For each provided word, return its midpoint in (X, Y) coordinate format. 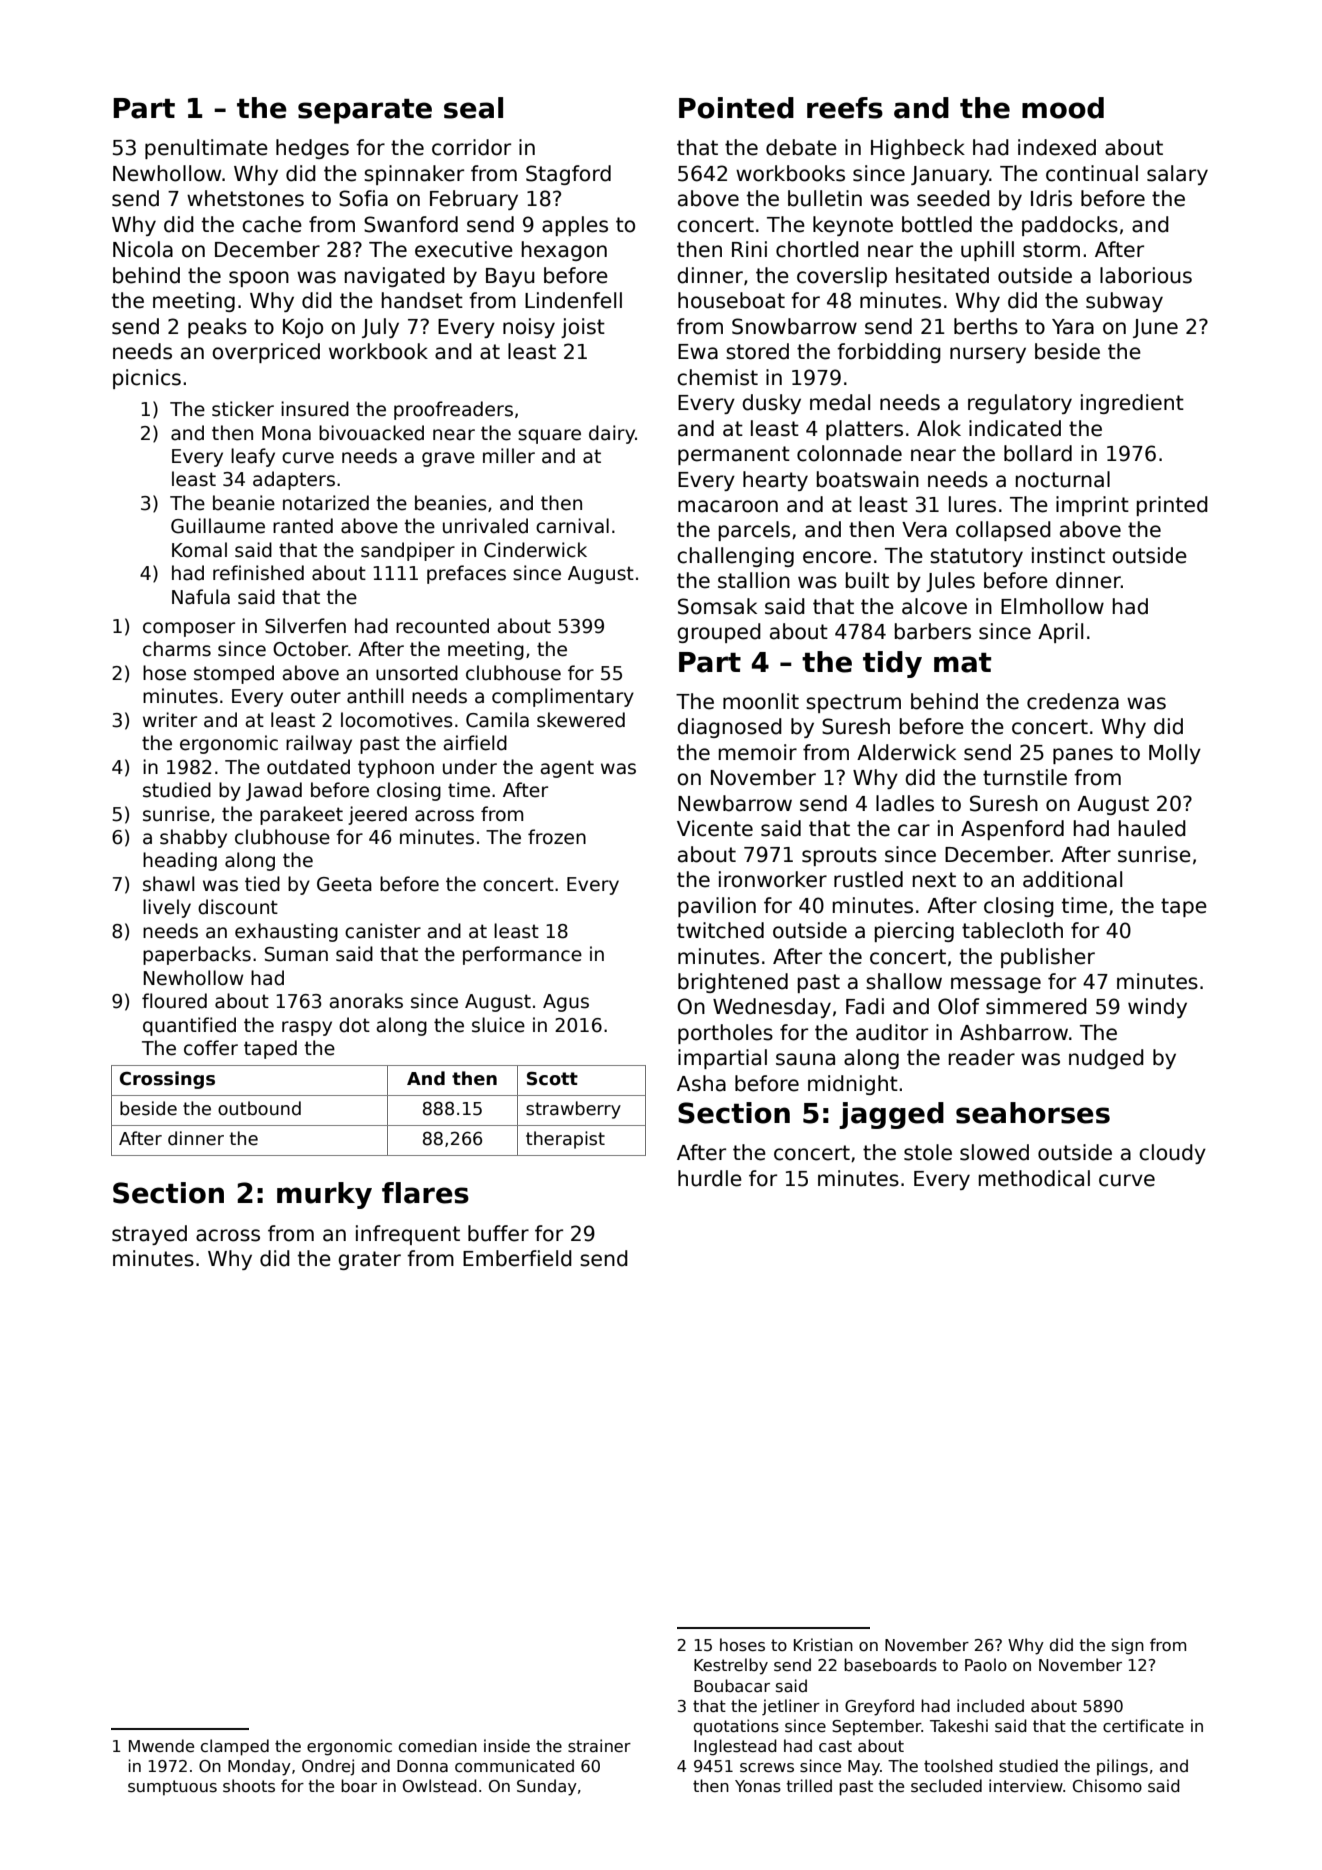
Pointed (736, 108)
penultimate (206, 149)
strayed (149, 1235)
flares (425, 1193)
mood (1063, 108)
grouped (719, 633)
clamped (235, 1747)
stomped (234, 674)
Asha (701, 1083)
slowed (994, 1152)
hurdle (710, 1178)
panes (1083, 756)
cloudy (1172, 1154)
